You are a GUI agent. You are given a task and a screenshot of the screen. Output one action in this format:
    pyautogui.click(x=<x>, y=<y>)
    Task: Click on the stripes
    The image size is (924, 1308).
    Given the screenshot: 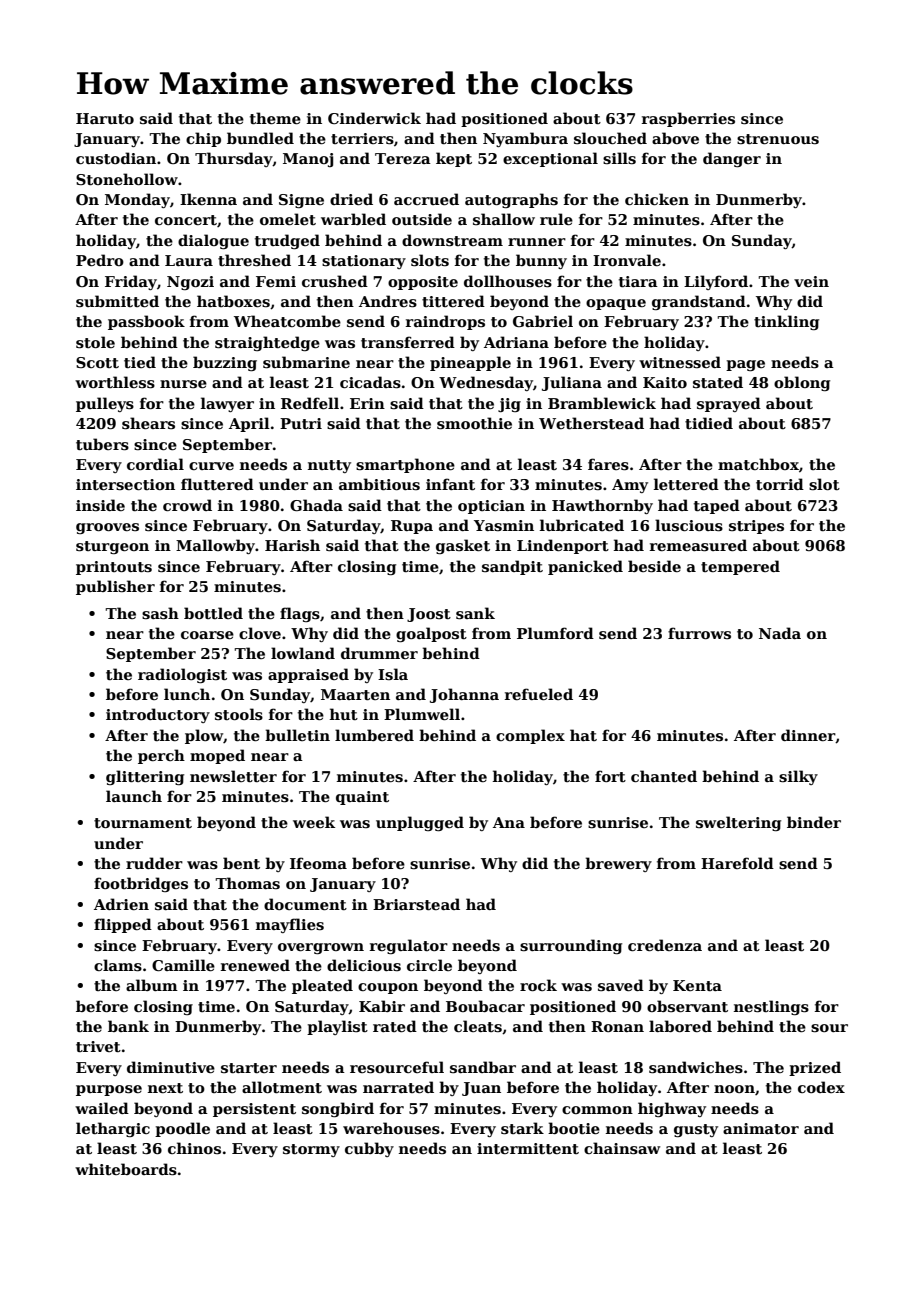 What is the action you would take?
    pyautogui.click(x=756, y=527)
